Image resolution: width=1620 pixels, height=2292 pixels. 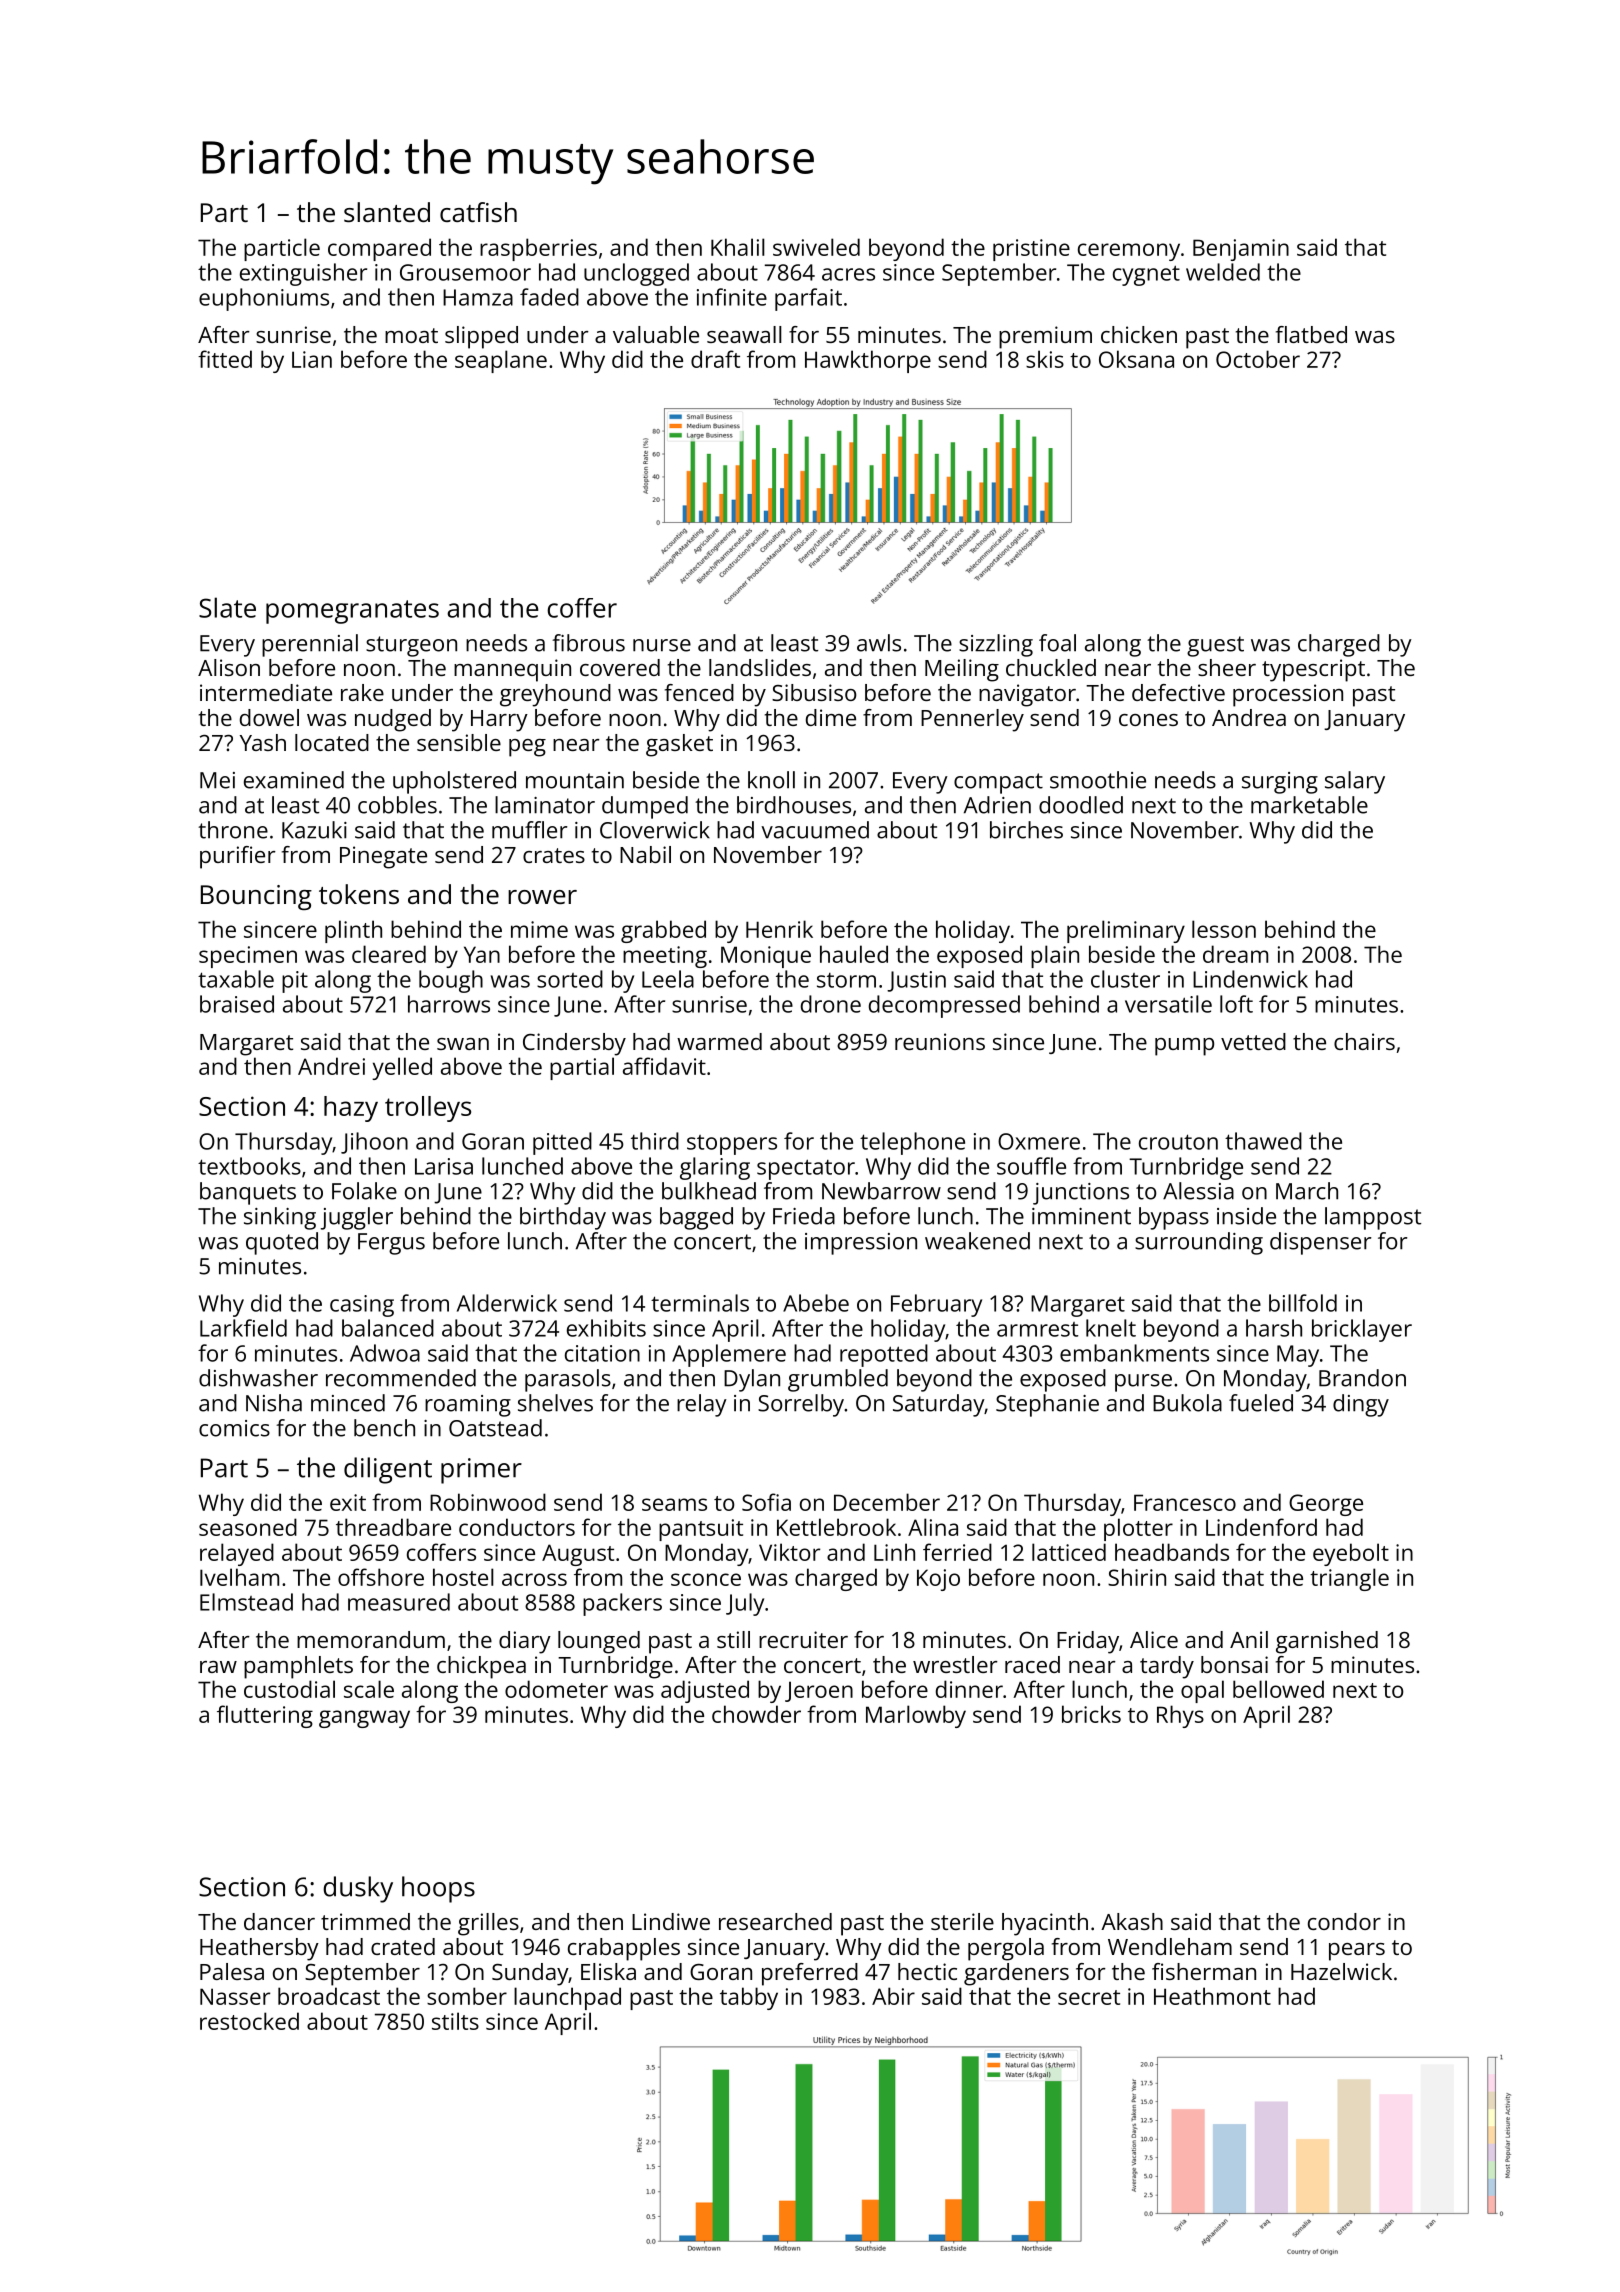 What do you see at coordinates (218, 1667) in the screenshot?
I see `raw` at bounding box center [218, 1667].
